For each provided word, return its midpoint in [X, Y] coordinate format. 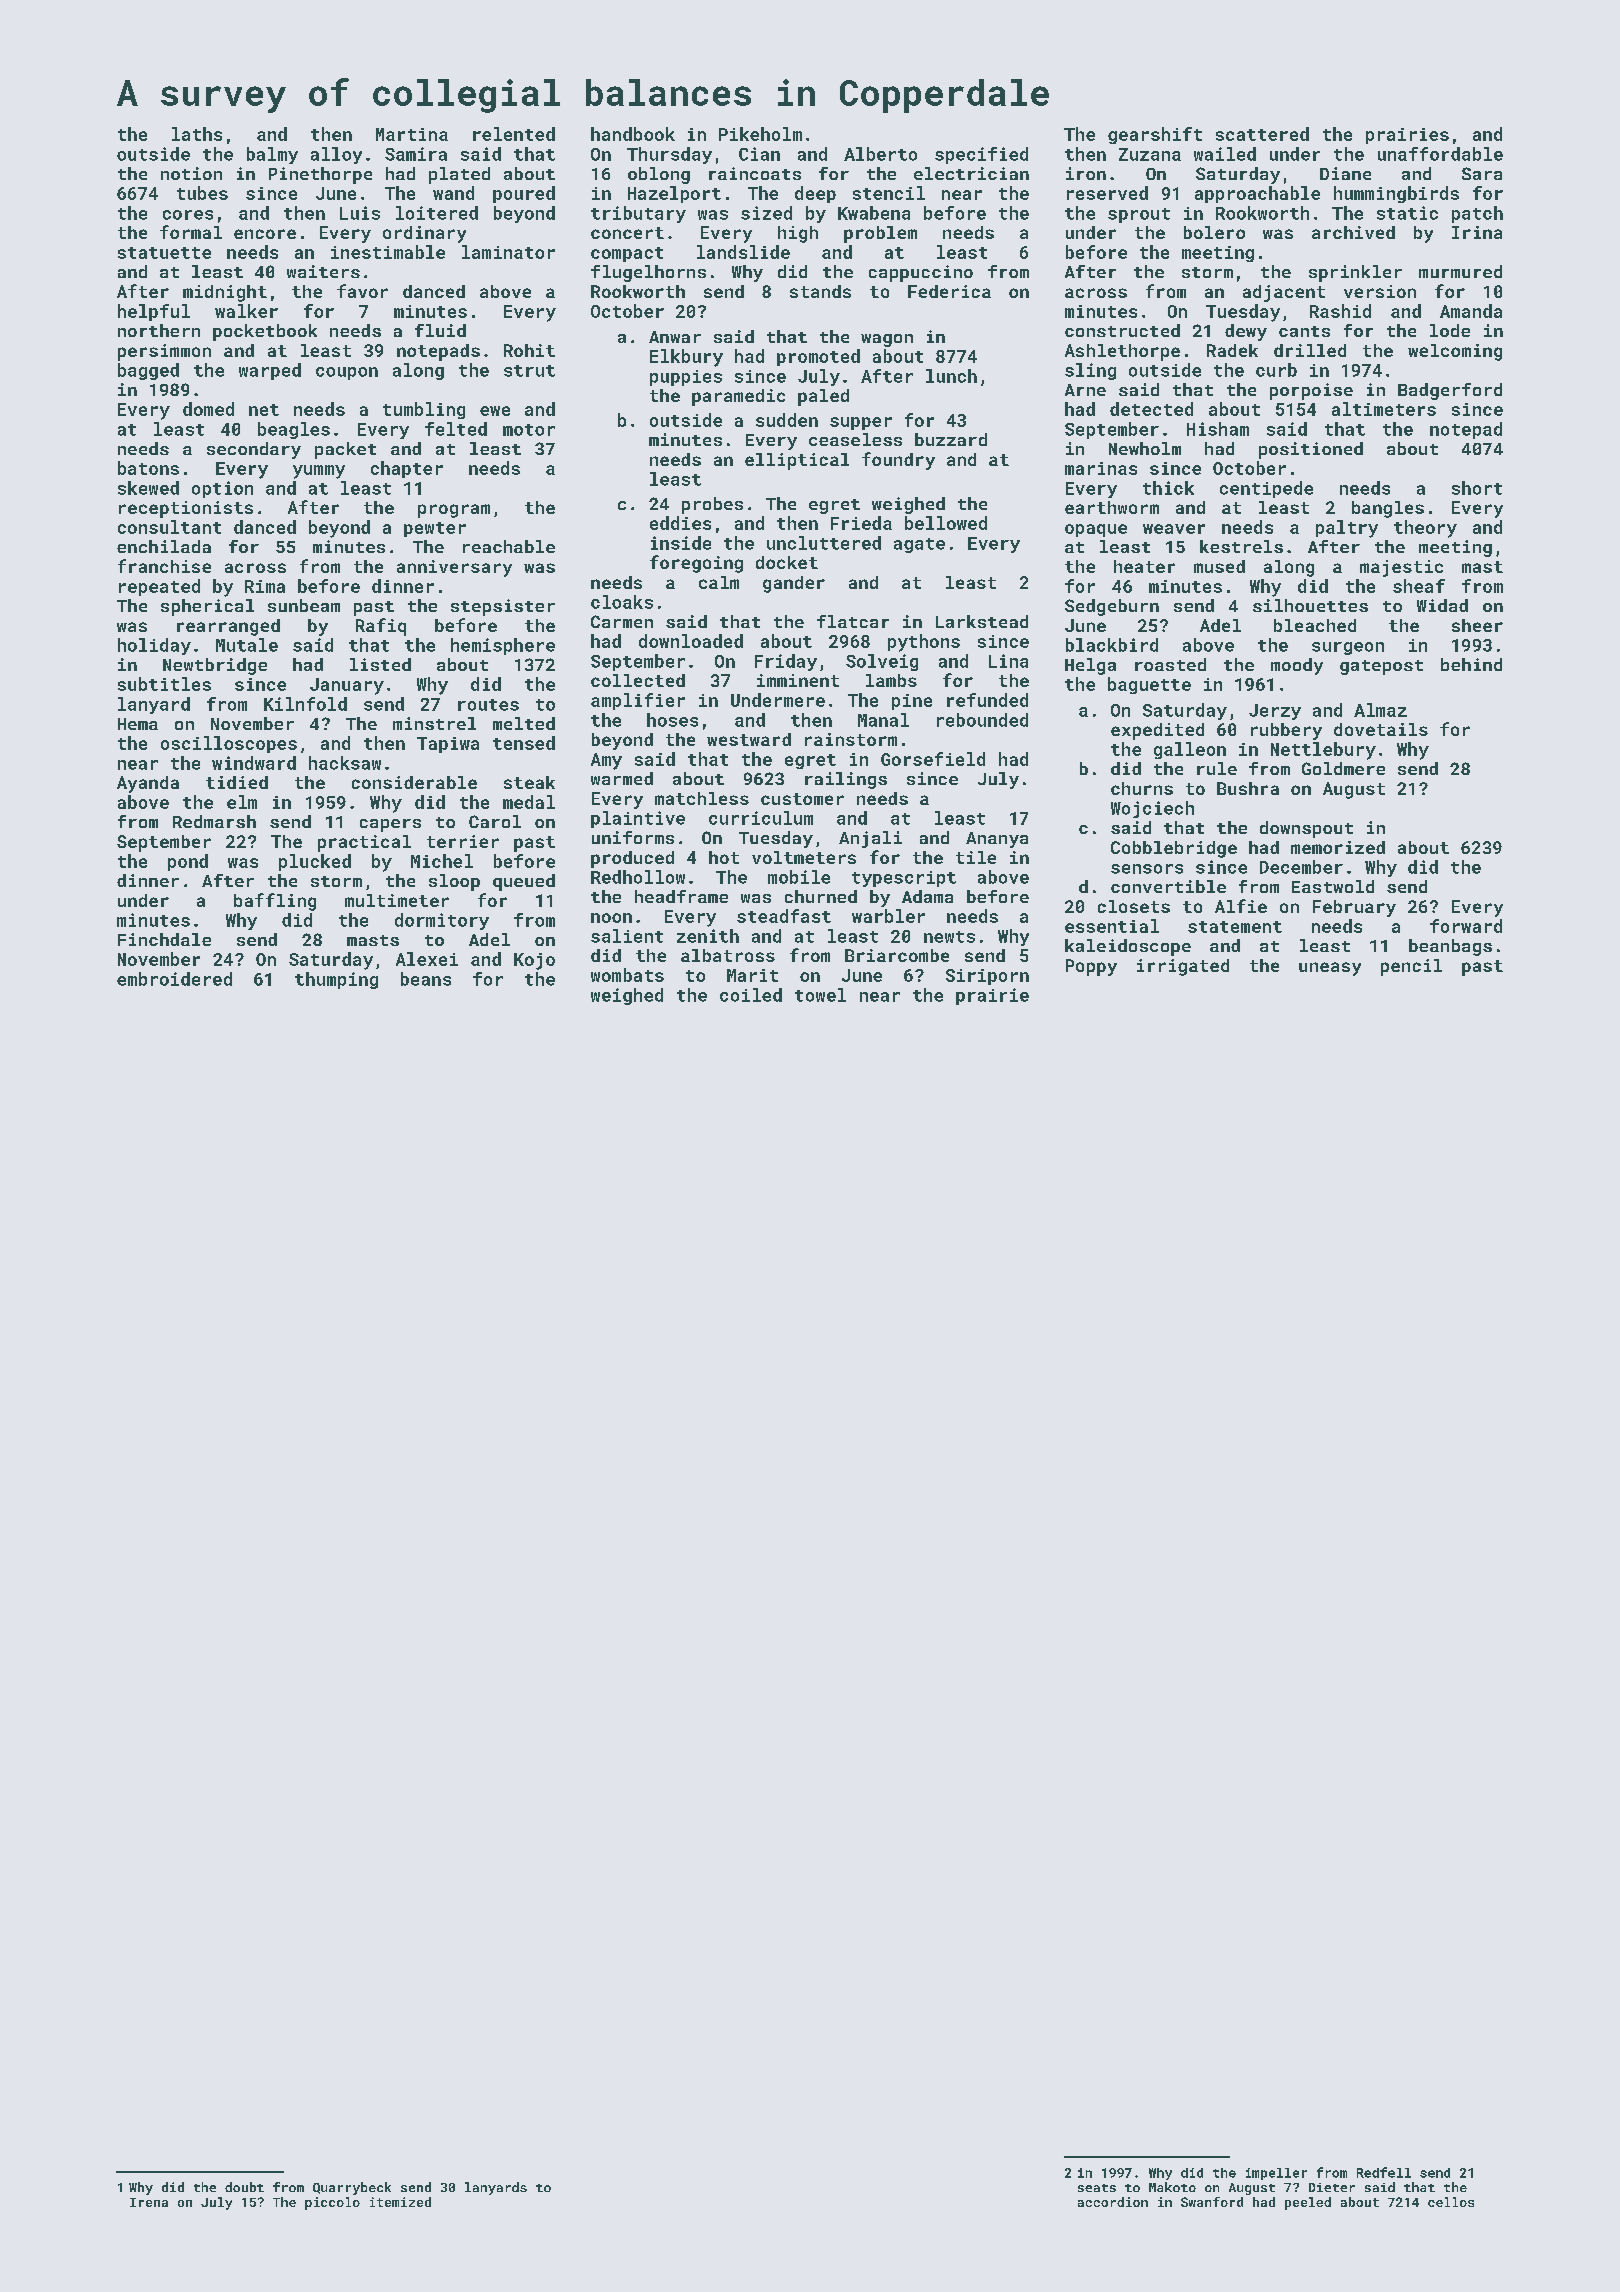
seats [1097, 2188]
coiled [751, 995]
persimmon [164, 352]
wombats [627, 975]
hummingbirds [1396, 194]
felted [456, 429]
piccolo [332, 2203]
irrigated [1183, 967]
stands [820, 291]
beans [426, 979]
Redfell [1384, 2172]
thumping [336, 980]
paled [823, 397]
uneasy [1330, 969]
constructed [1122, 330]
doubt [244, 2187]
